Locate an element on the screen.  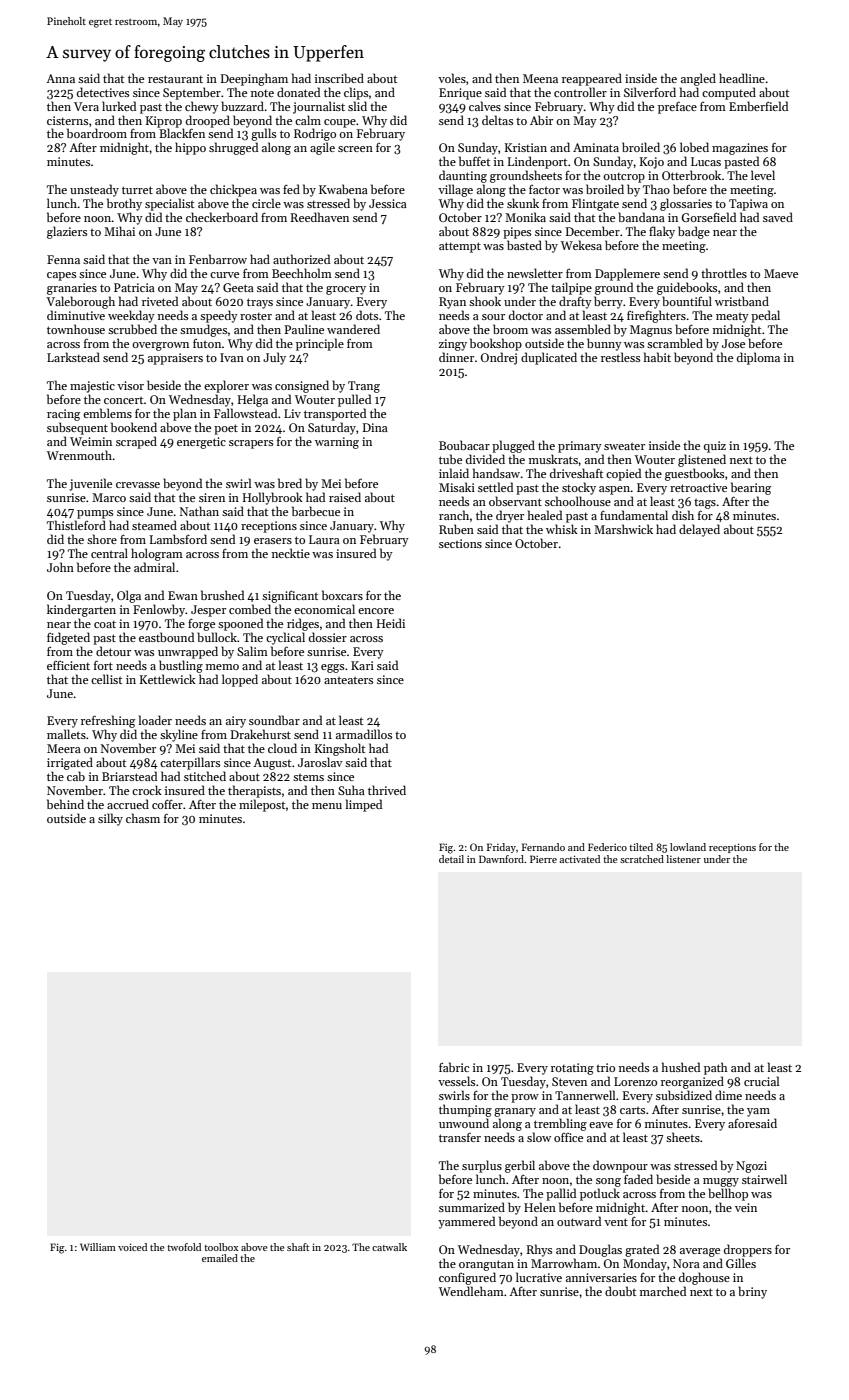
emailed is located at coordinates (220, 1258).
